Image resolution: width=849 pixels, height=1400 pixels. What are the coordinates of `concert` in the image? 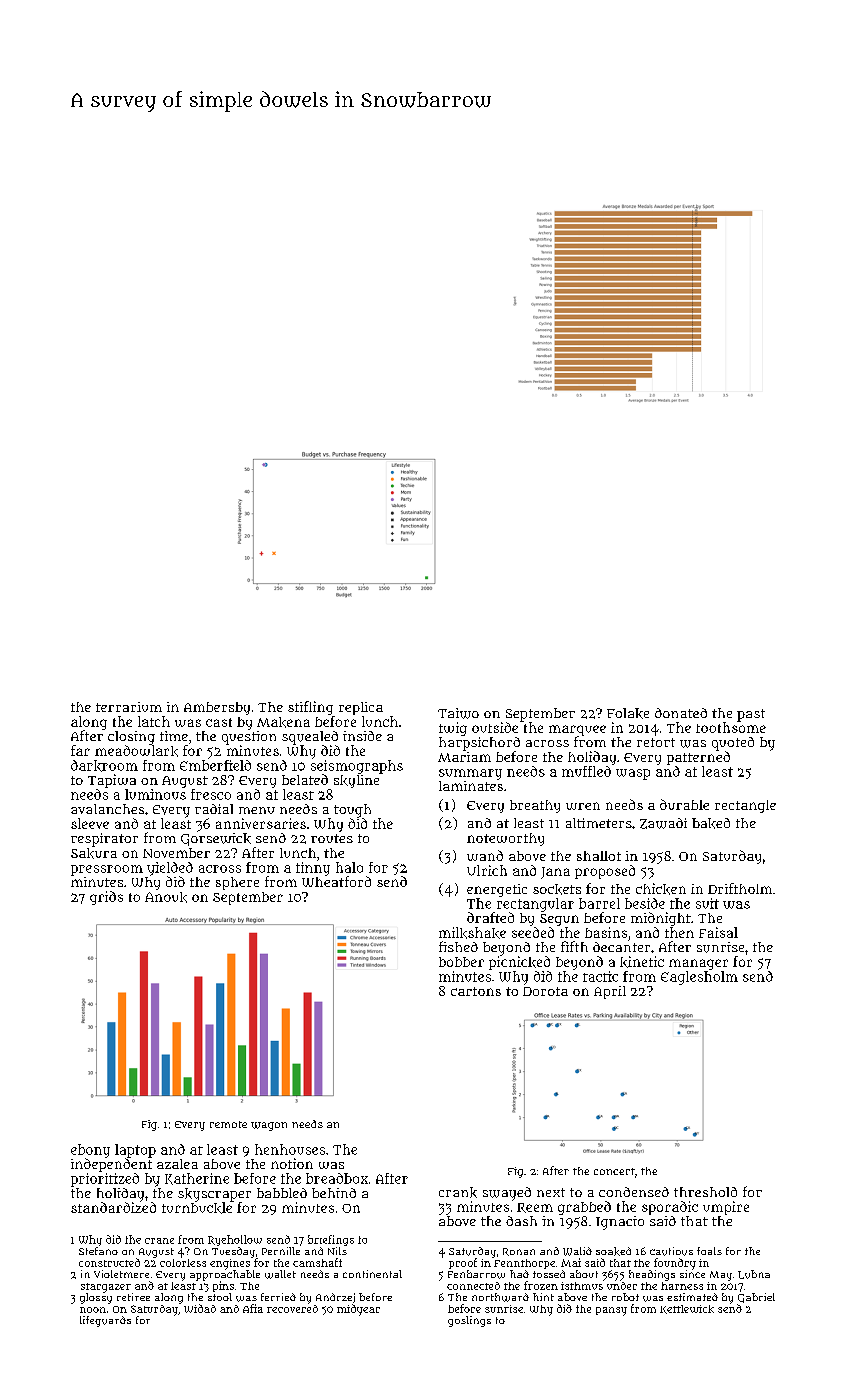 It's located at (614, 1171).
